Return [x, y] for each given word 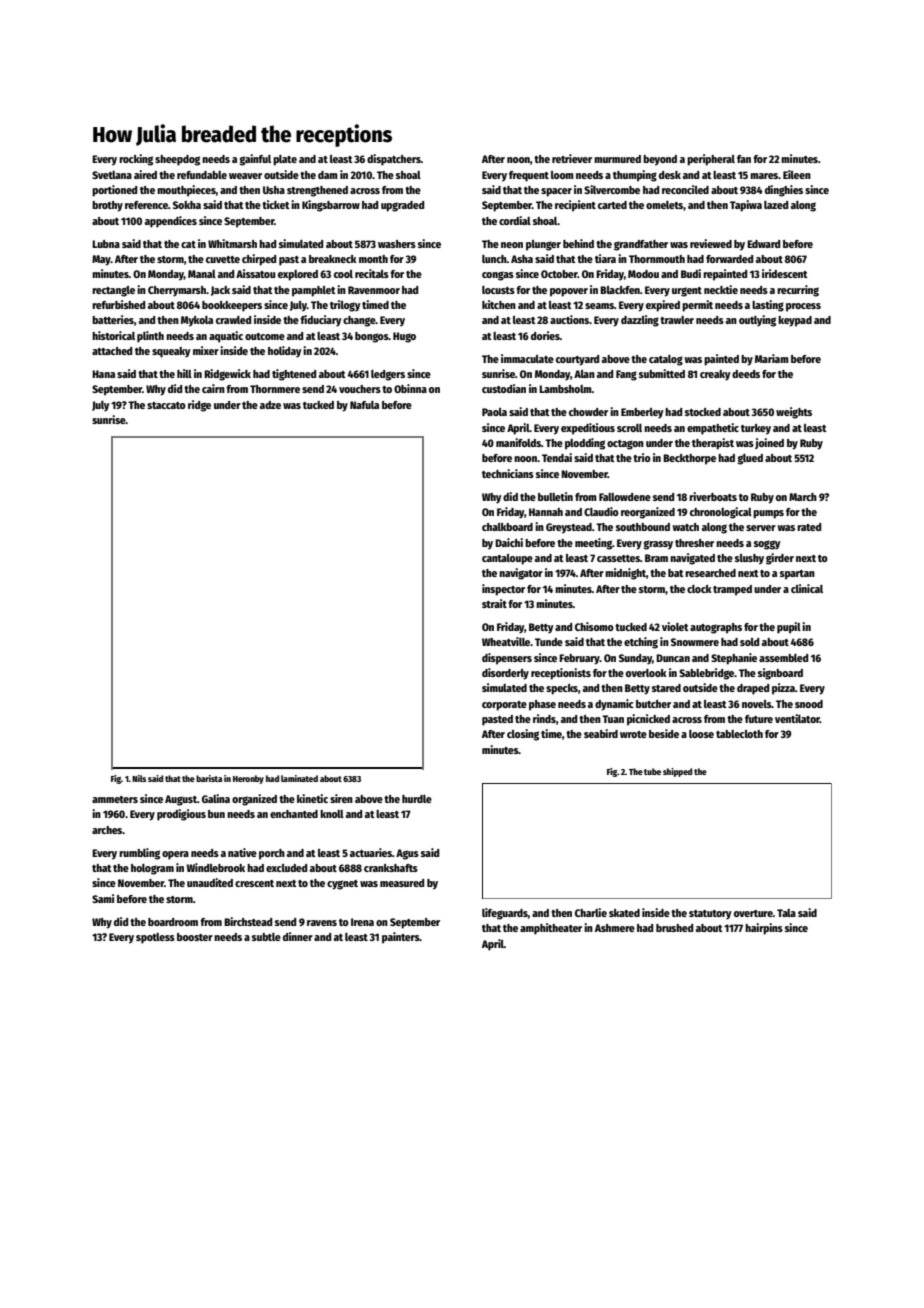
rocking [136, 160]
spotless [155, 938]
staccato [166, 405]
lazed [776, 205]
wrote [633, 734]
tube [652, 771]
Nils [139, 778]
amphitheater [551, 929]
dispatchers [394, 160]
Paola [494, 412]
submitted [662, 373]
